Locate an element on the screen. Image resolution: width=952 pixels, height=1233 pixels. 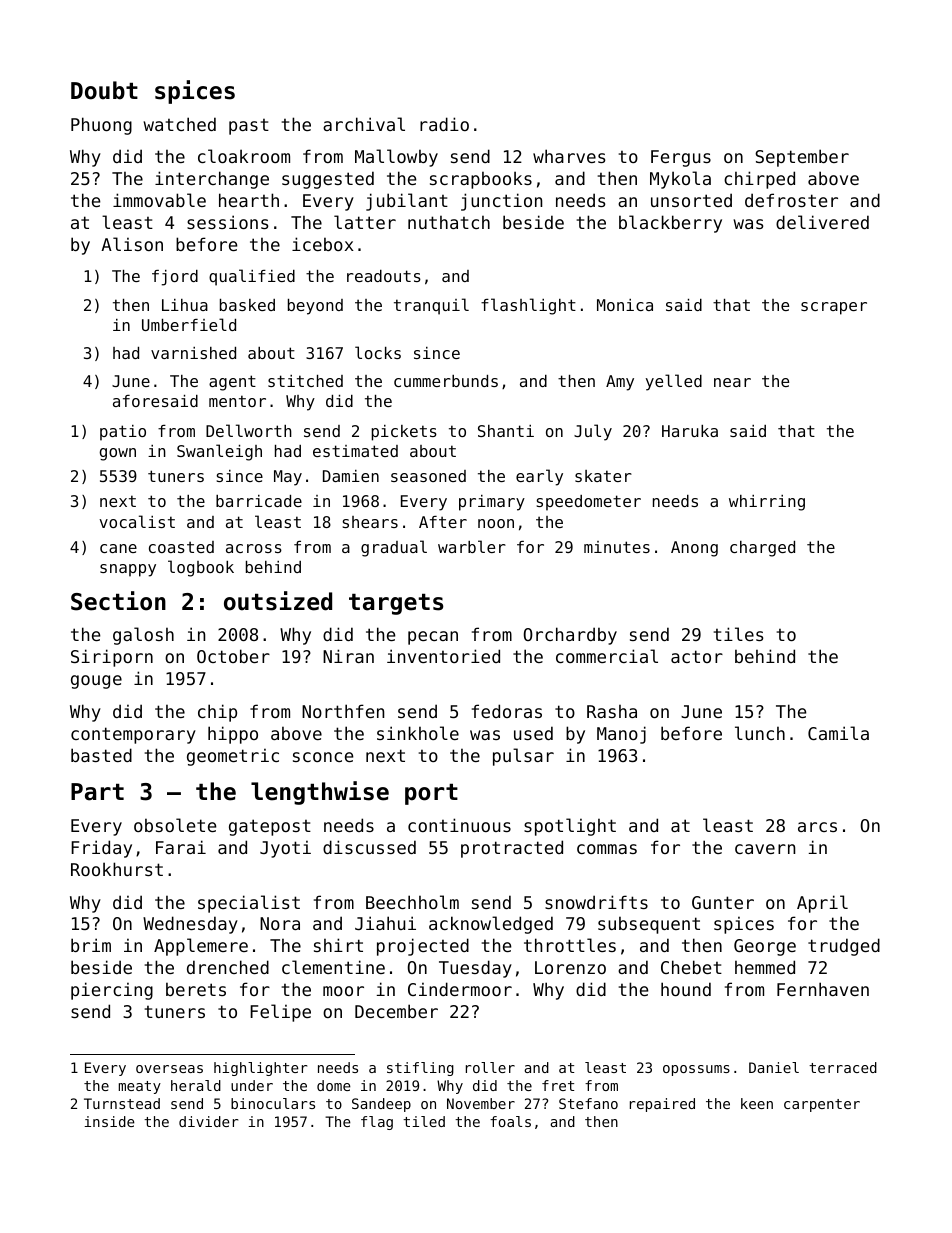
yelled is located at coordinates (674, 382).
